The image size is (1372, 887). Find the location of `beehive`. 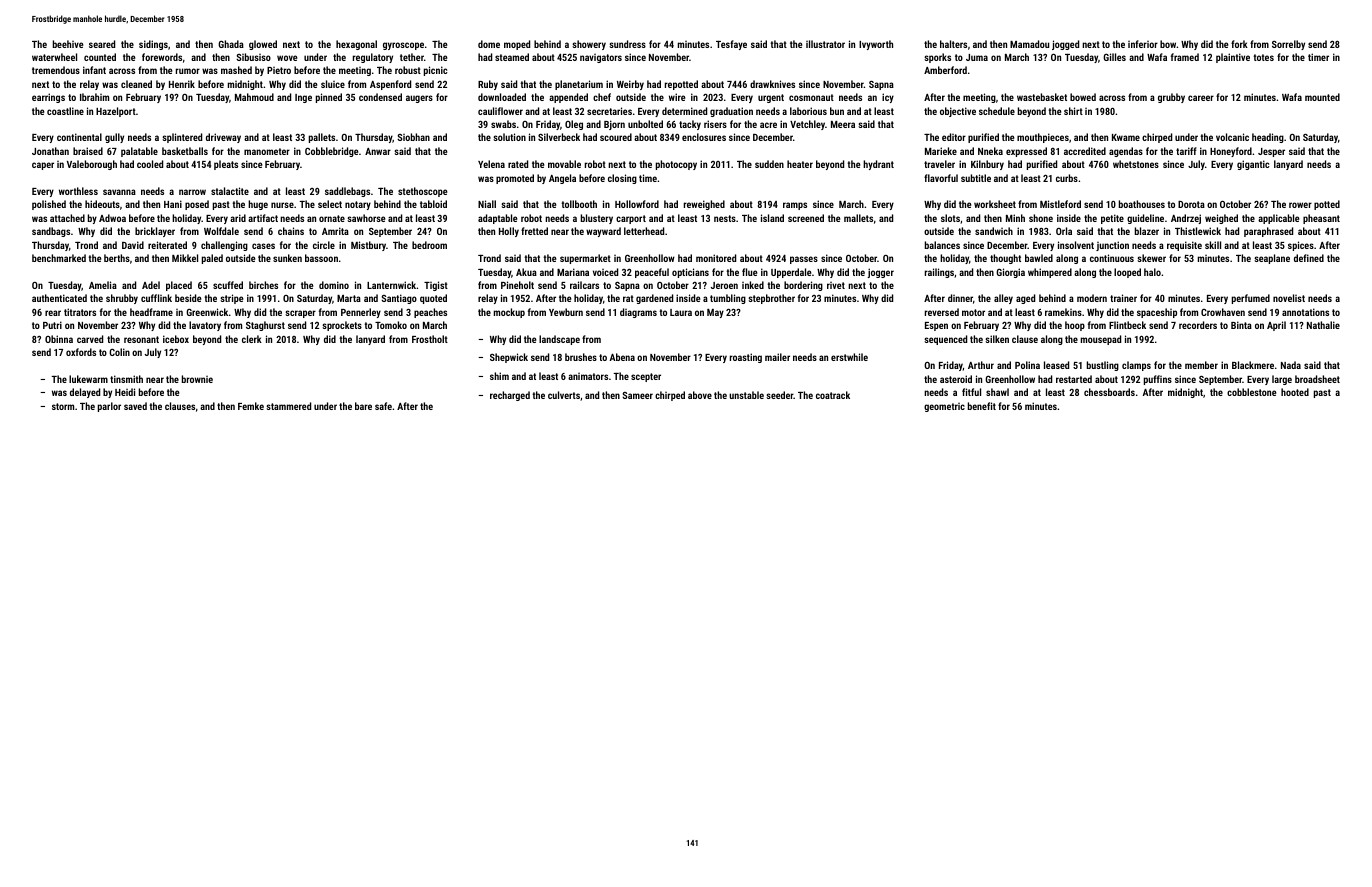

beehive is located at coordinates (68, 44).
